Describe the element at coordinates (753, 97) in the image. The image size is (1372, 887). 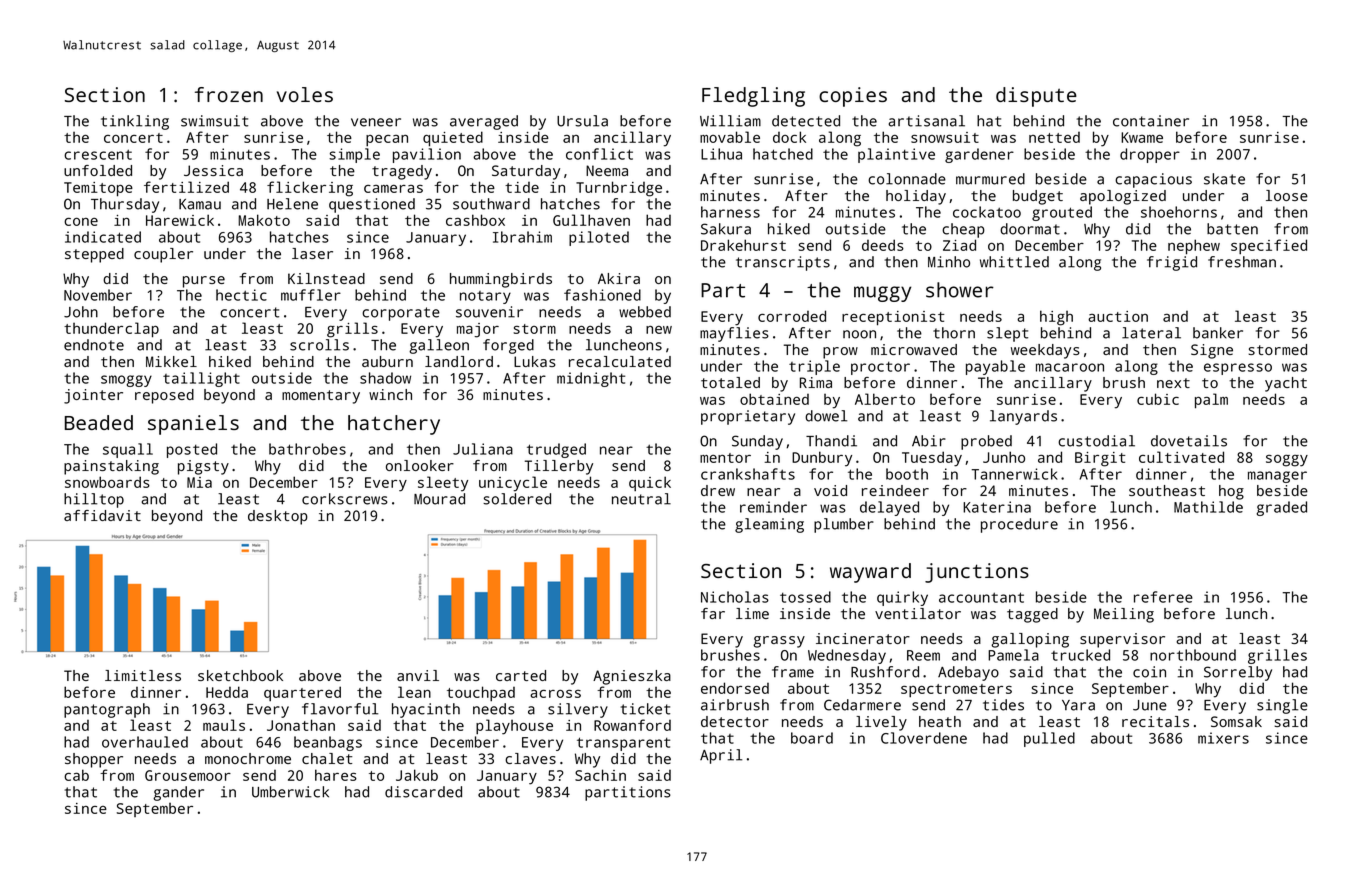
I see `Fledgling` at that location.
